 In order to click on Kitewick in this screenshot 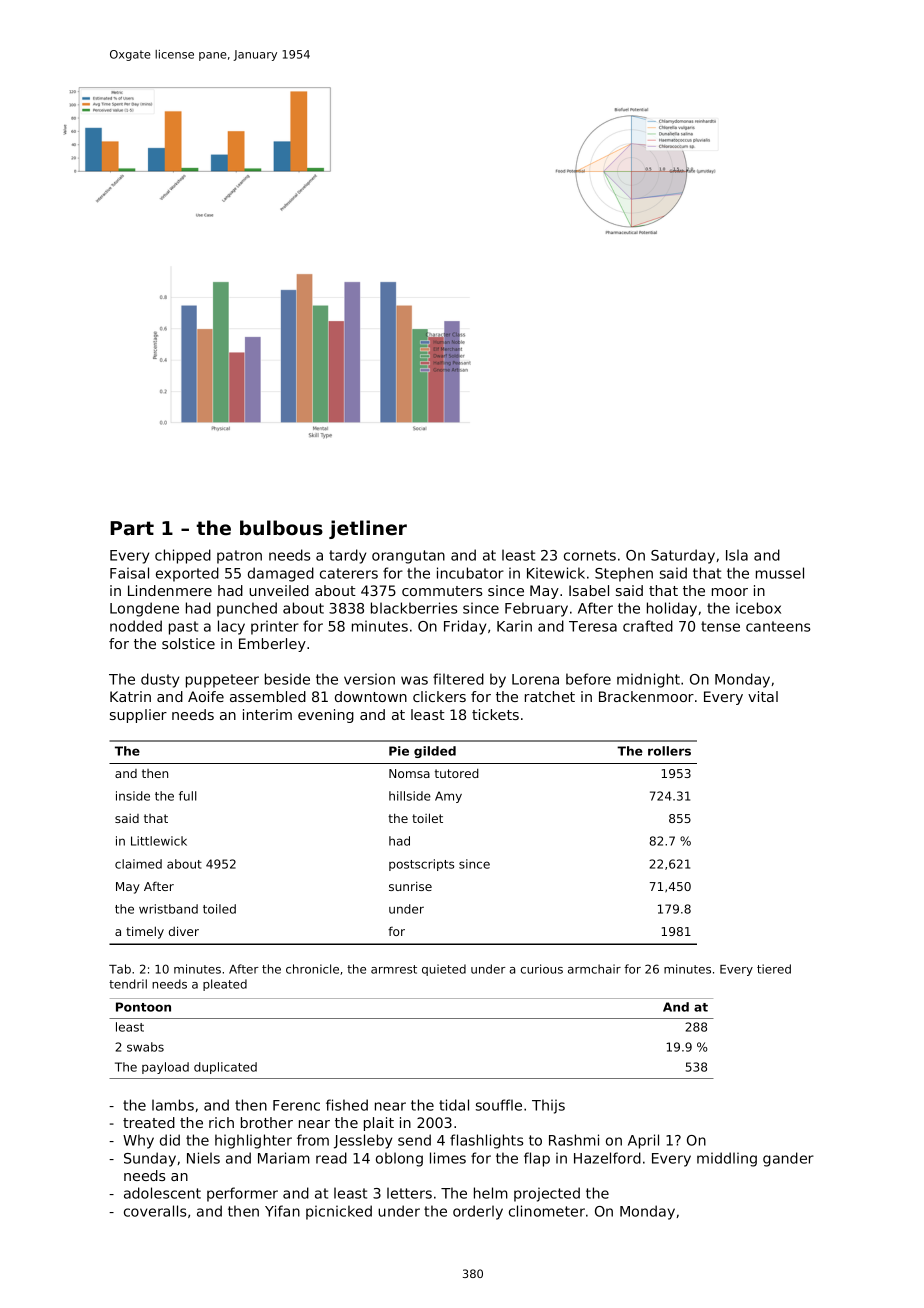, I will do `click(556, 573)`.
